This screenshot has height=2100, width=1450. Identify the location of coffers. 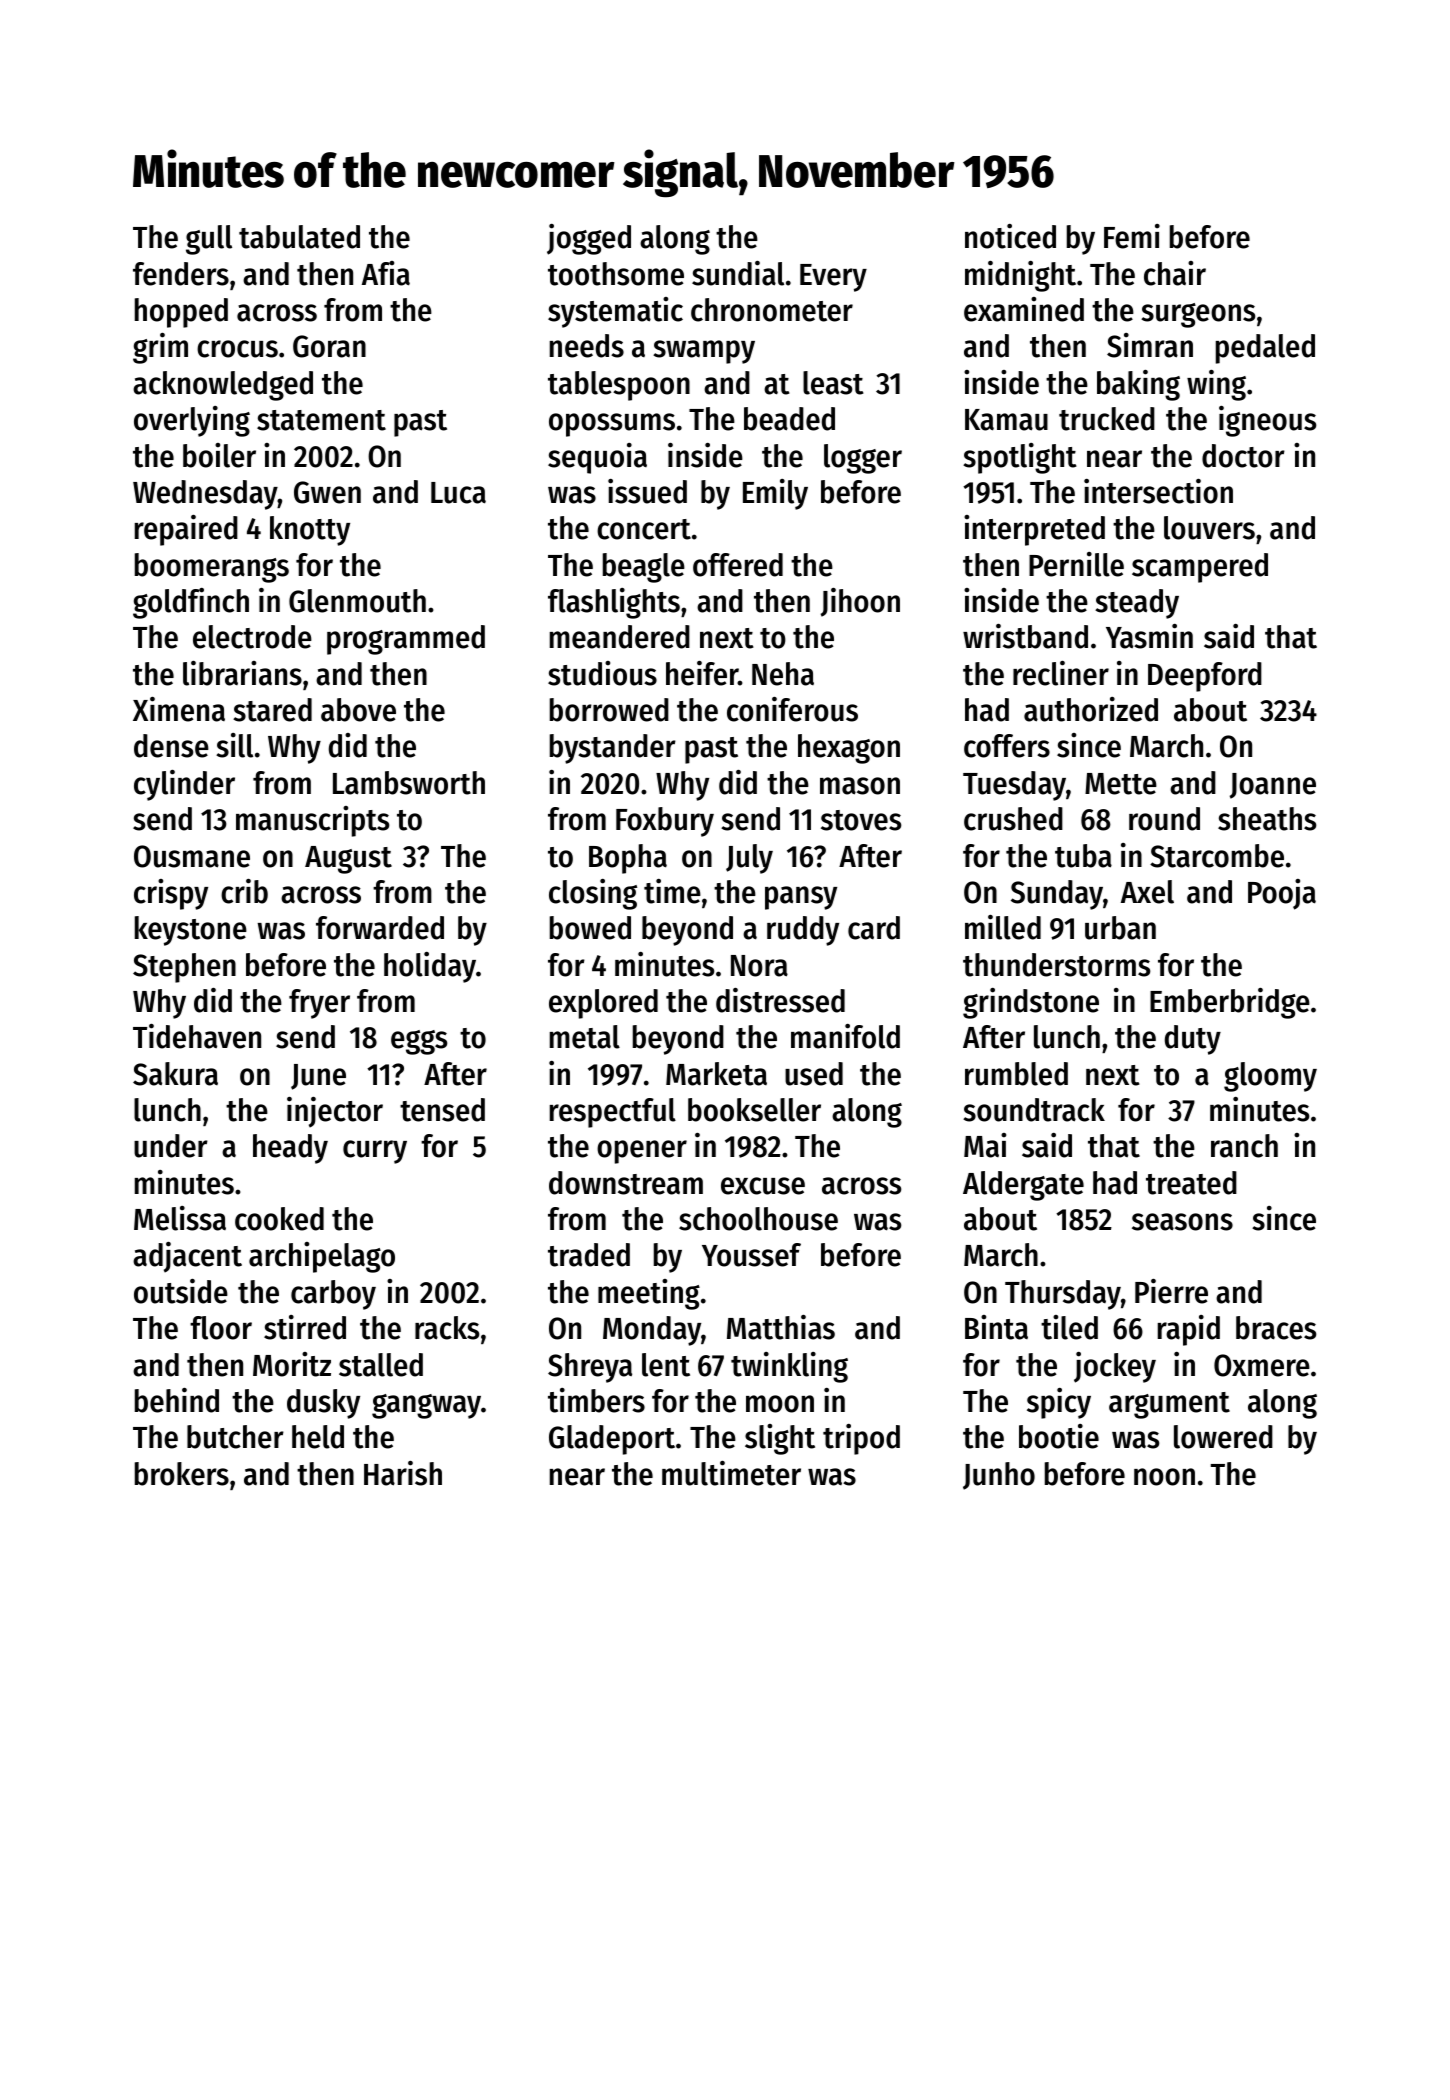
(1007, 746).
